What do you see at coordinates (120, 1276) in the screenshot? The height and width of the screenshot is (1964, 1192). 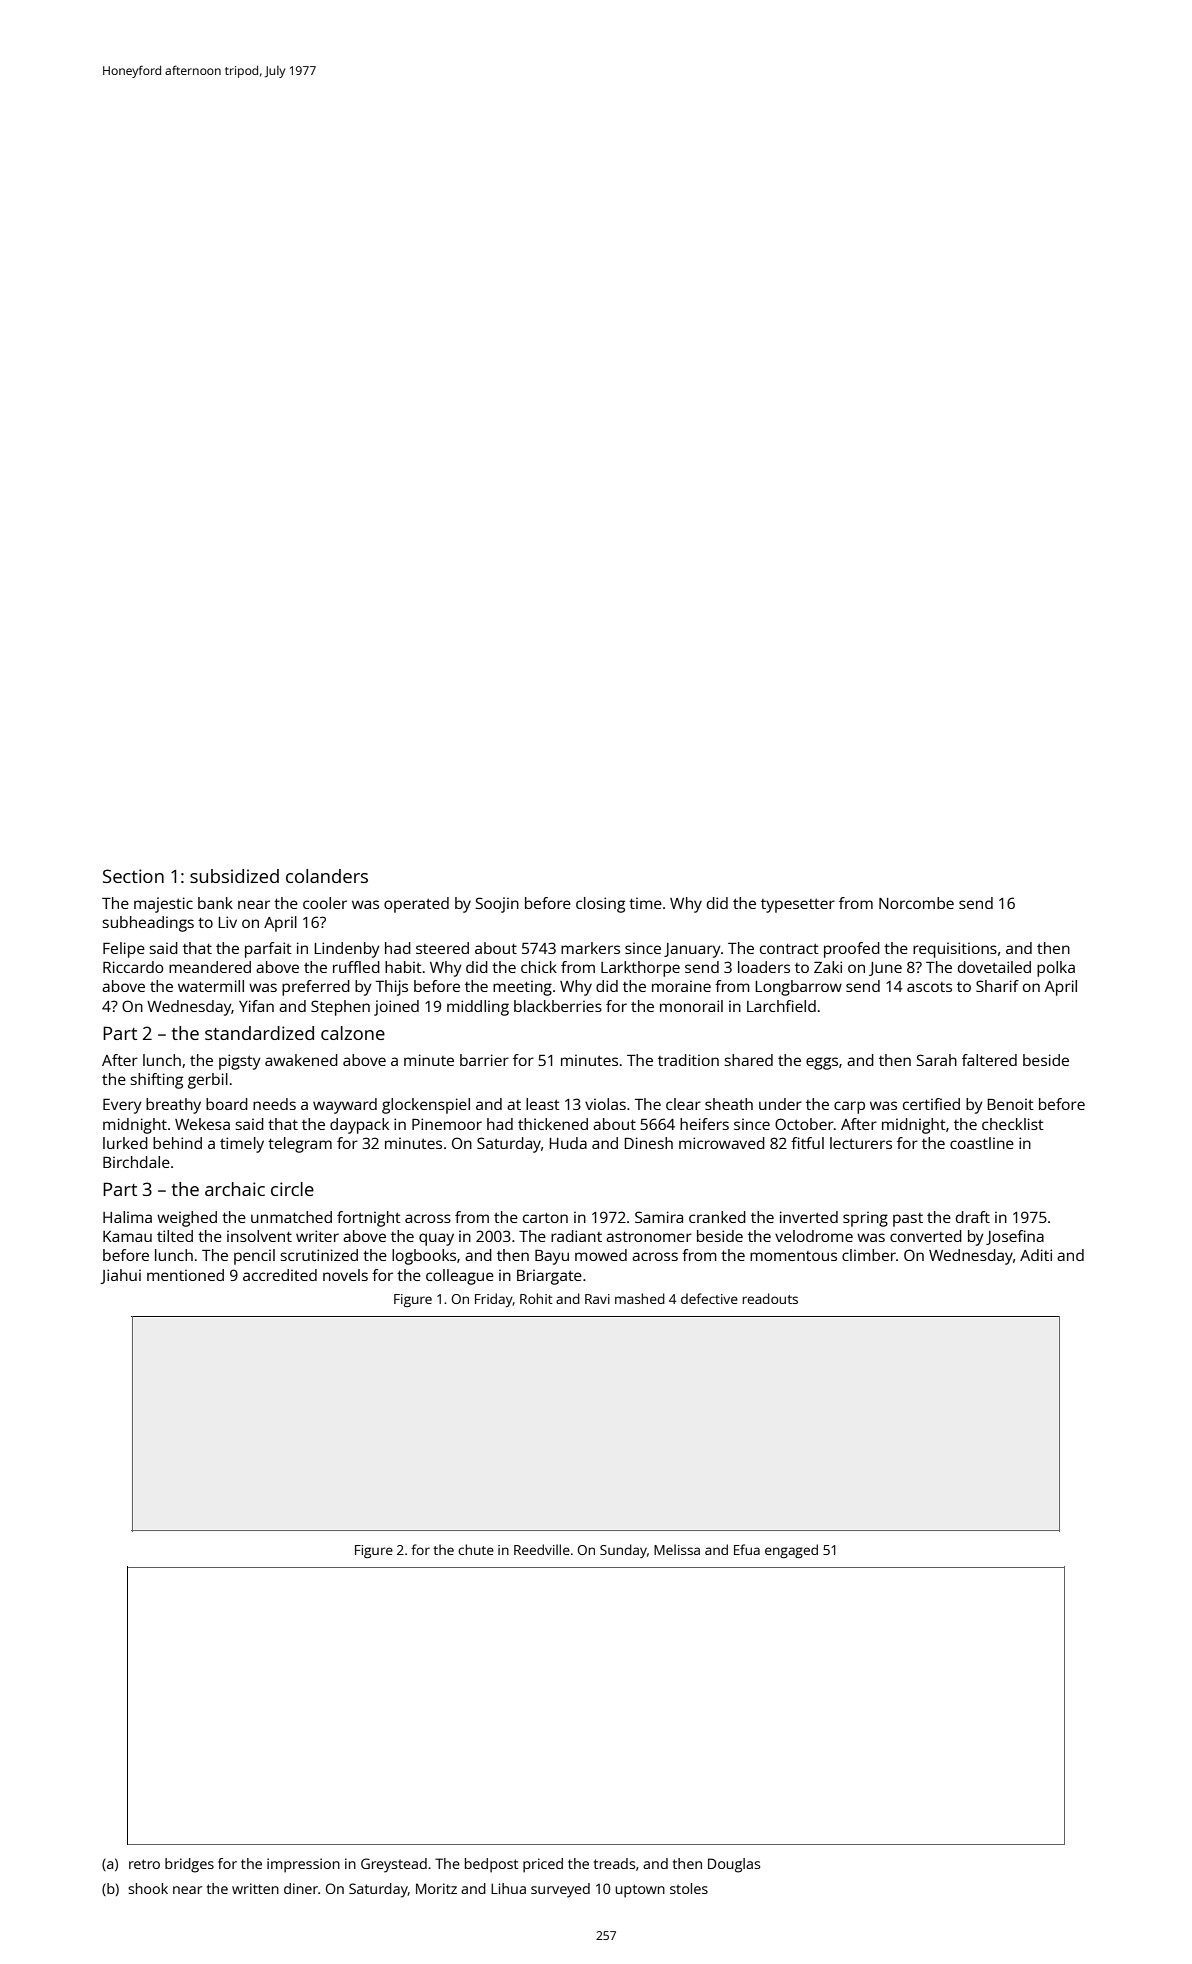 I see `Jiahui` at bounding box center [120, 1276].
